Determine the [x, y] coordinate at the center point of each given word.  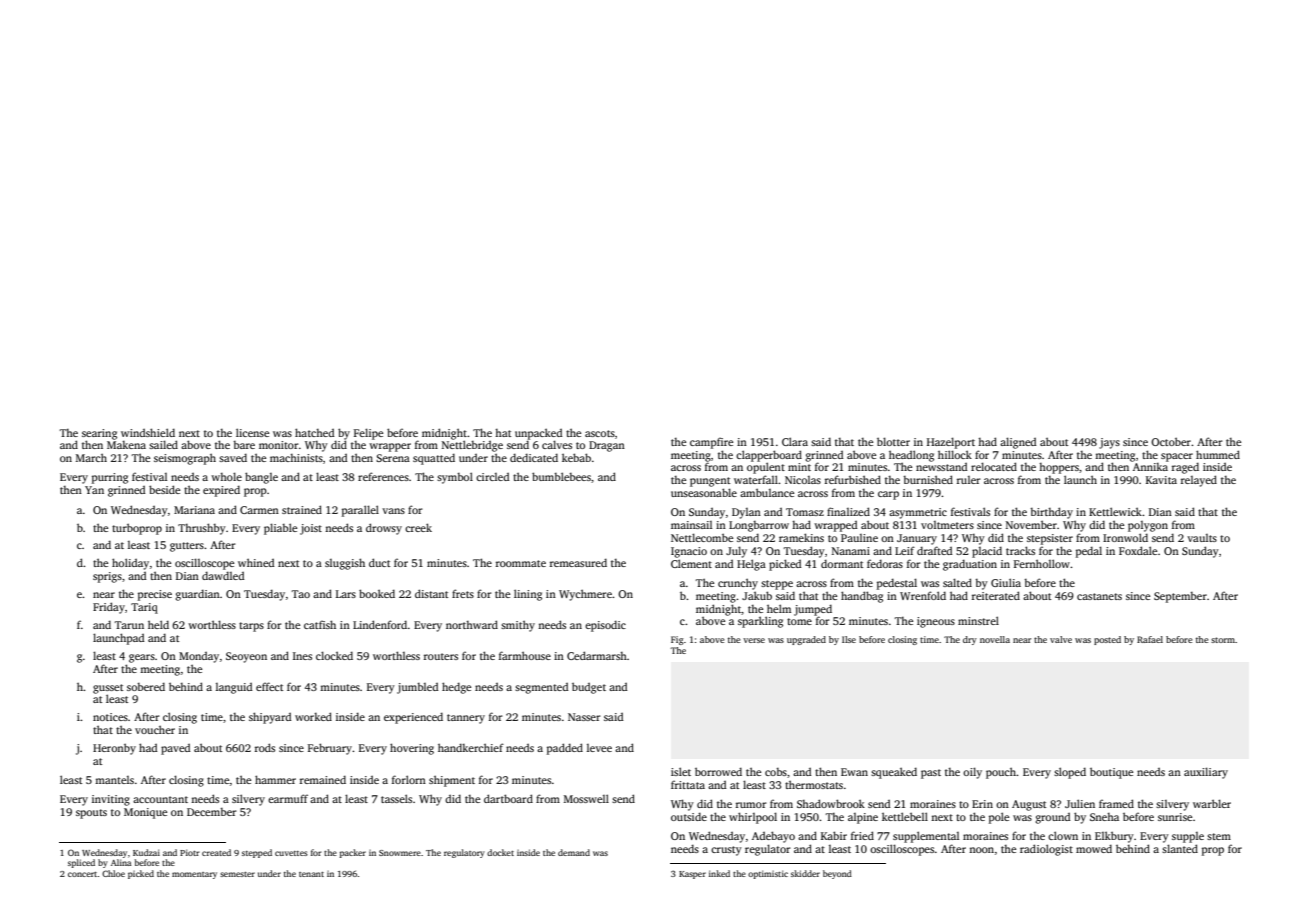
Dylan [746, 513]
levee [599, 748]
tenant [311, 874]
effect [269, 686]
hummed [1218, 454]
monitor [279, 445]
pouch [1001, 773]
